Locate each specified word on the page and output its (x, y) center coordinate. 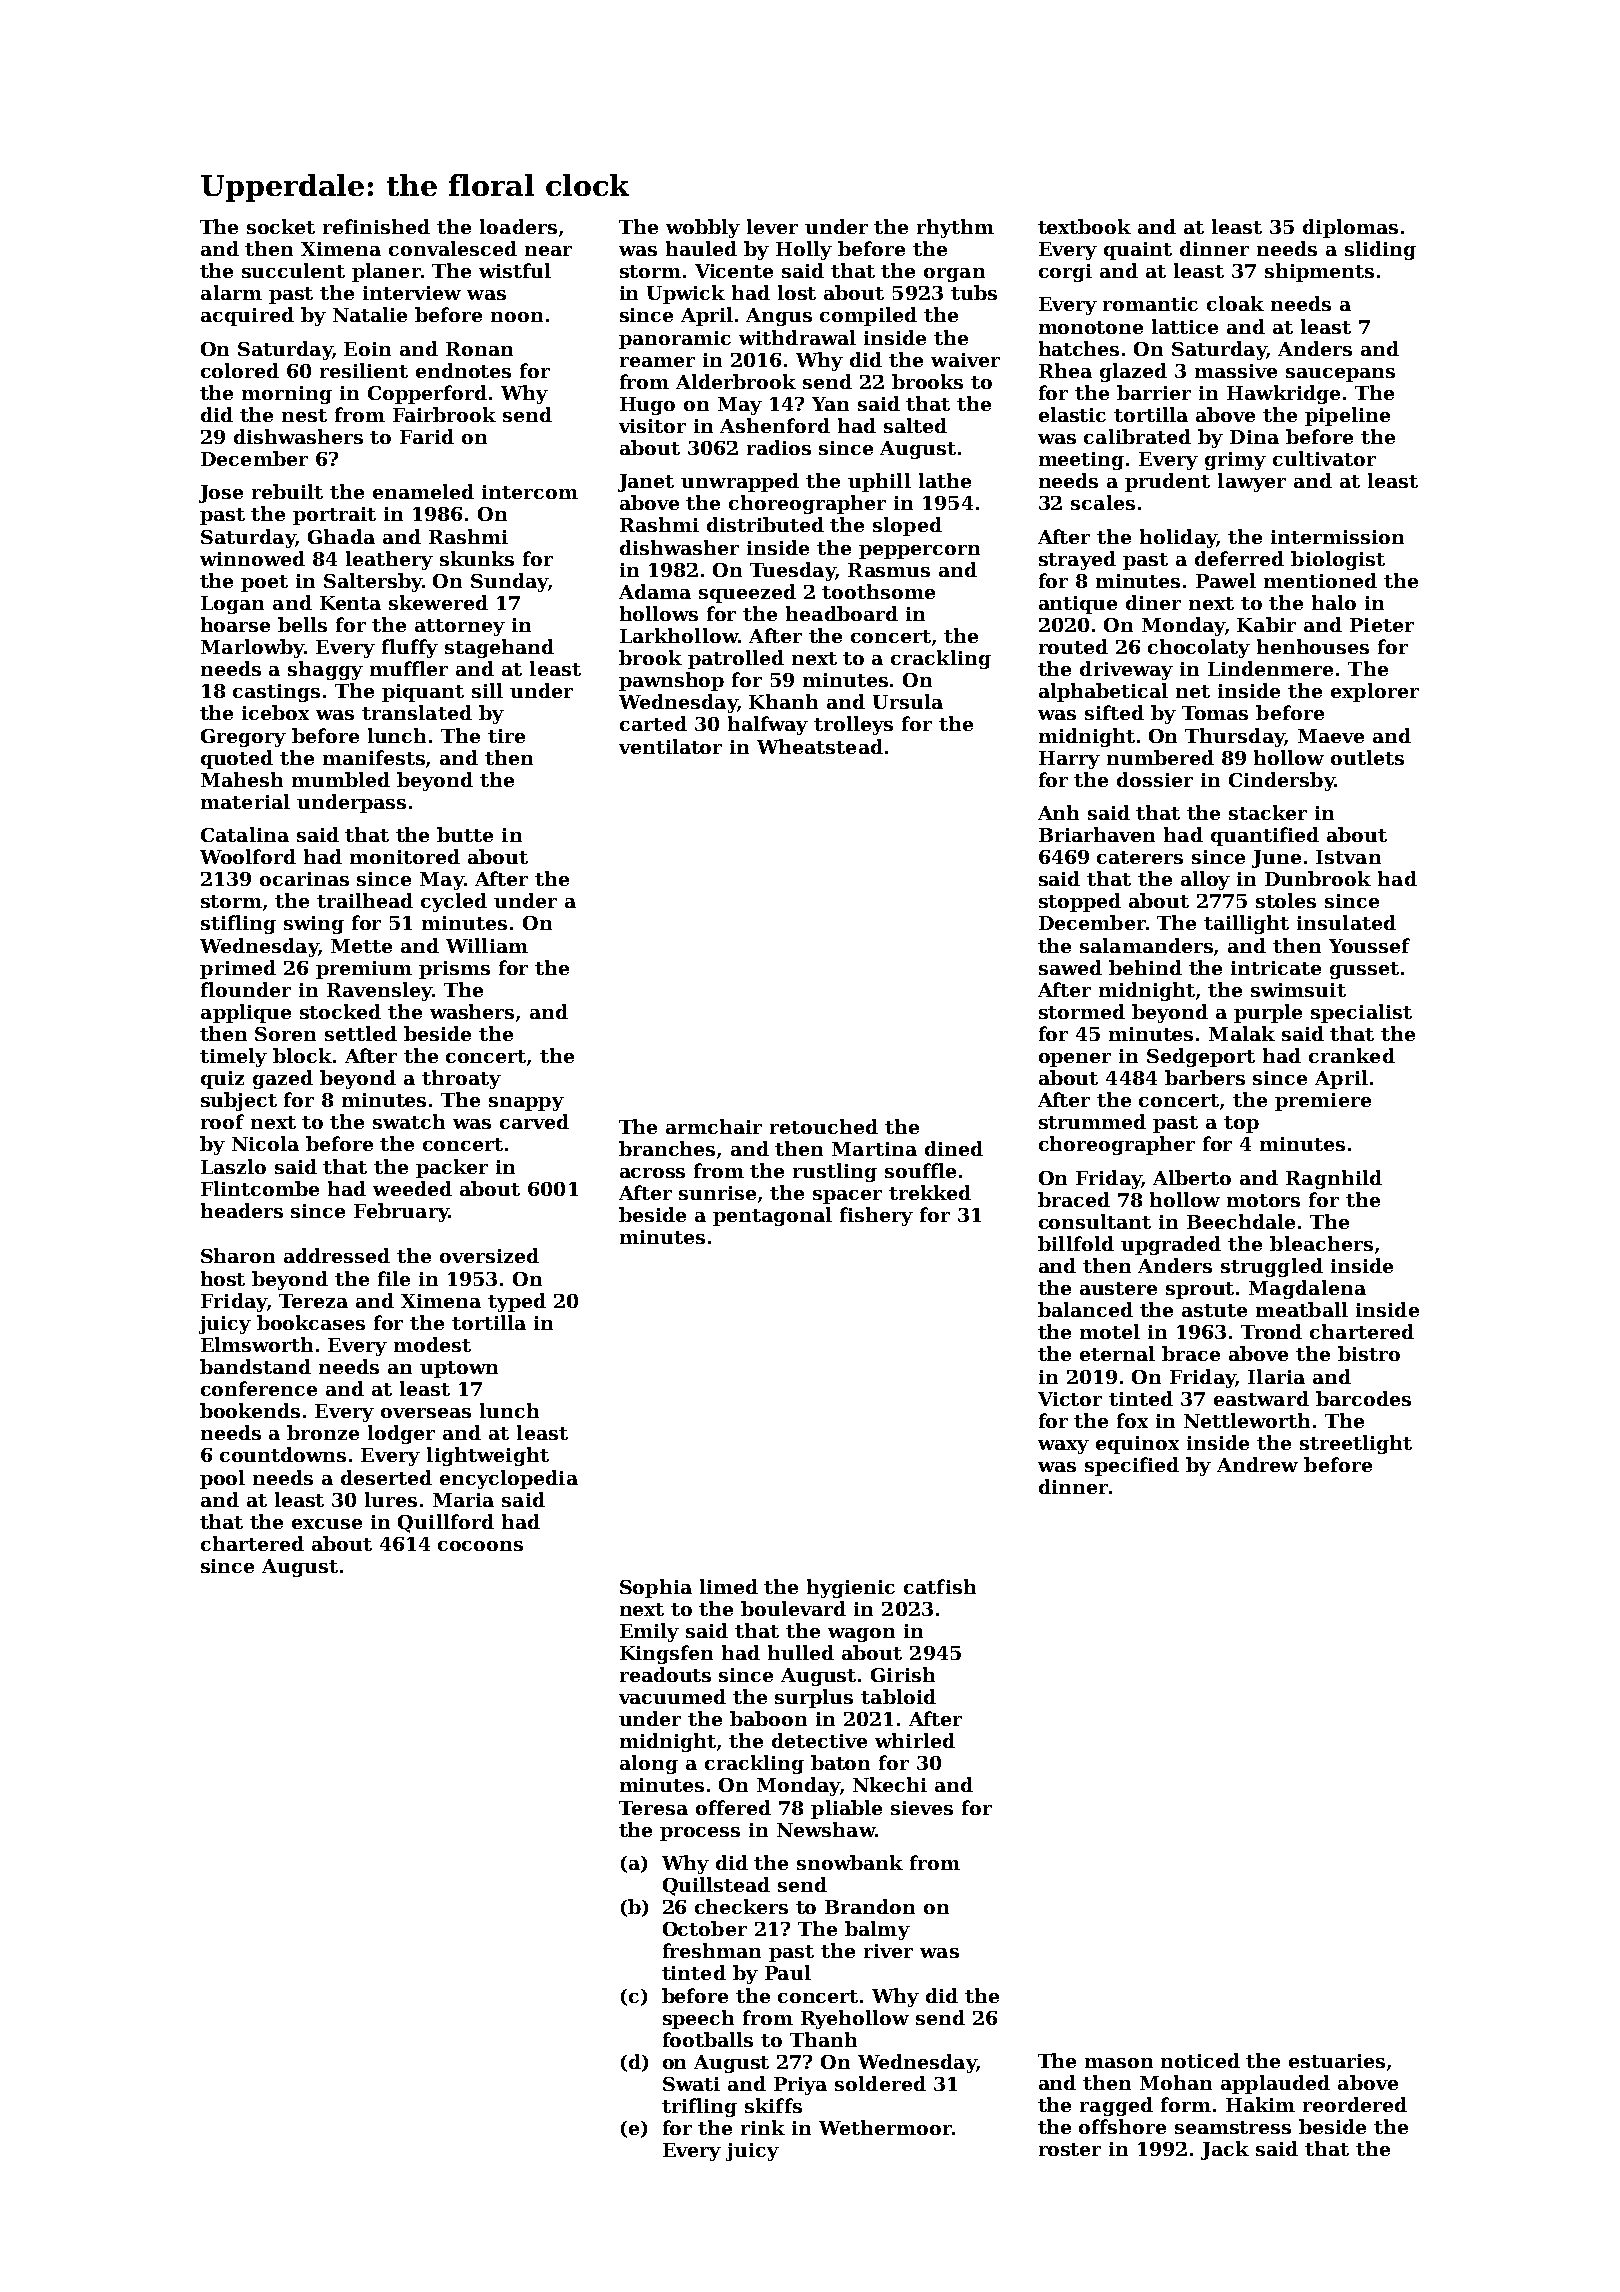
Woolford (248, 856)
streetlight (1356, 1444)
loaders (518, 226)
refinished (376, 226)
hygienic (851, 1588)
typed (517, 1302)
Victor (1070, 1399)
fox (1132, 1420)
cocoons (480, 1546)
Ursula (908, 701)
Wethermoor (885, 2127)
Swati (691, 2084)
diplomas (1350, 228)
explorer (1375, 692)
